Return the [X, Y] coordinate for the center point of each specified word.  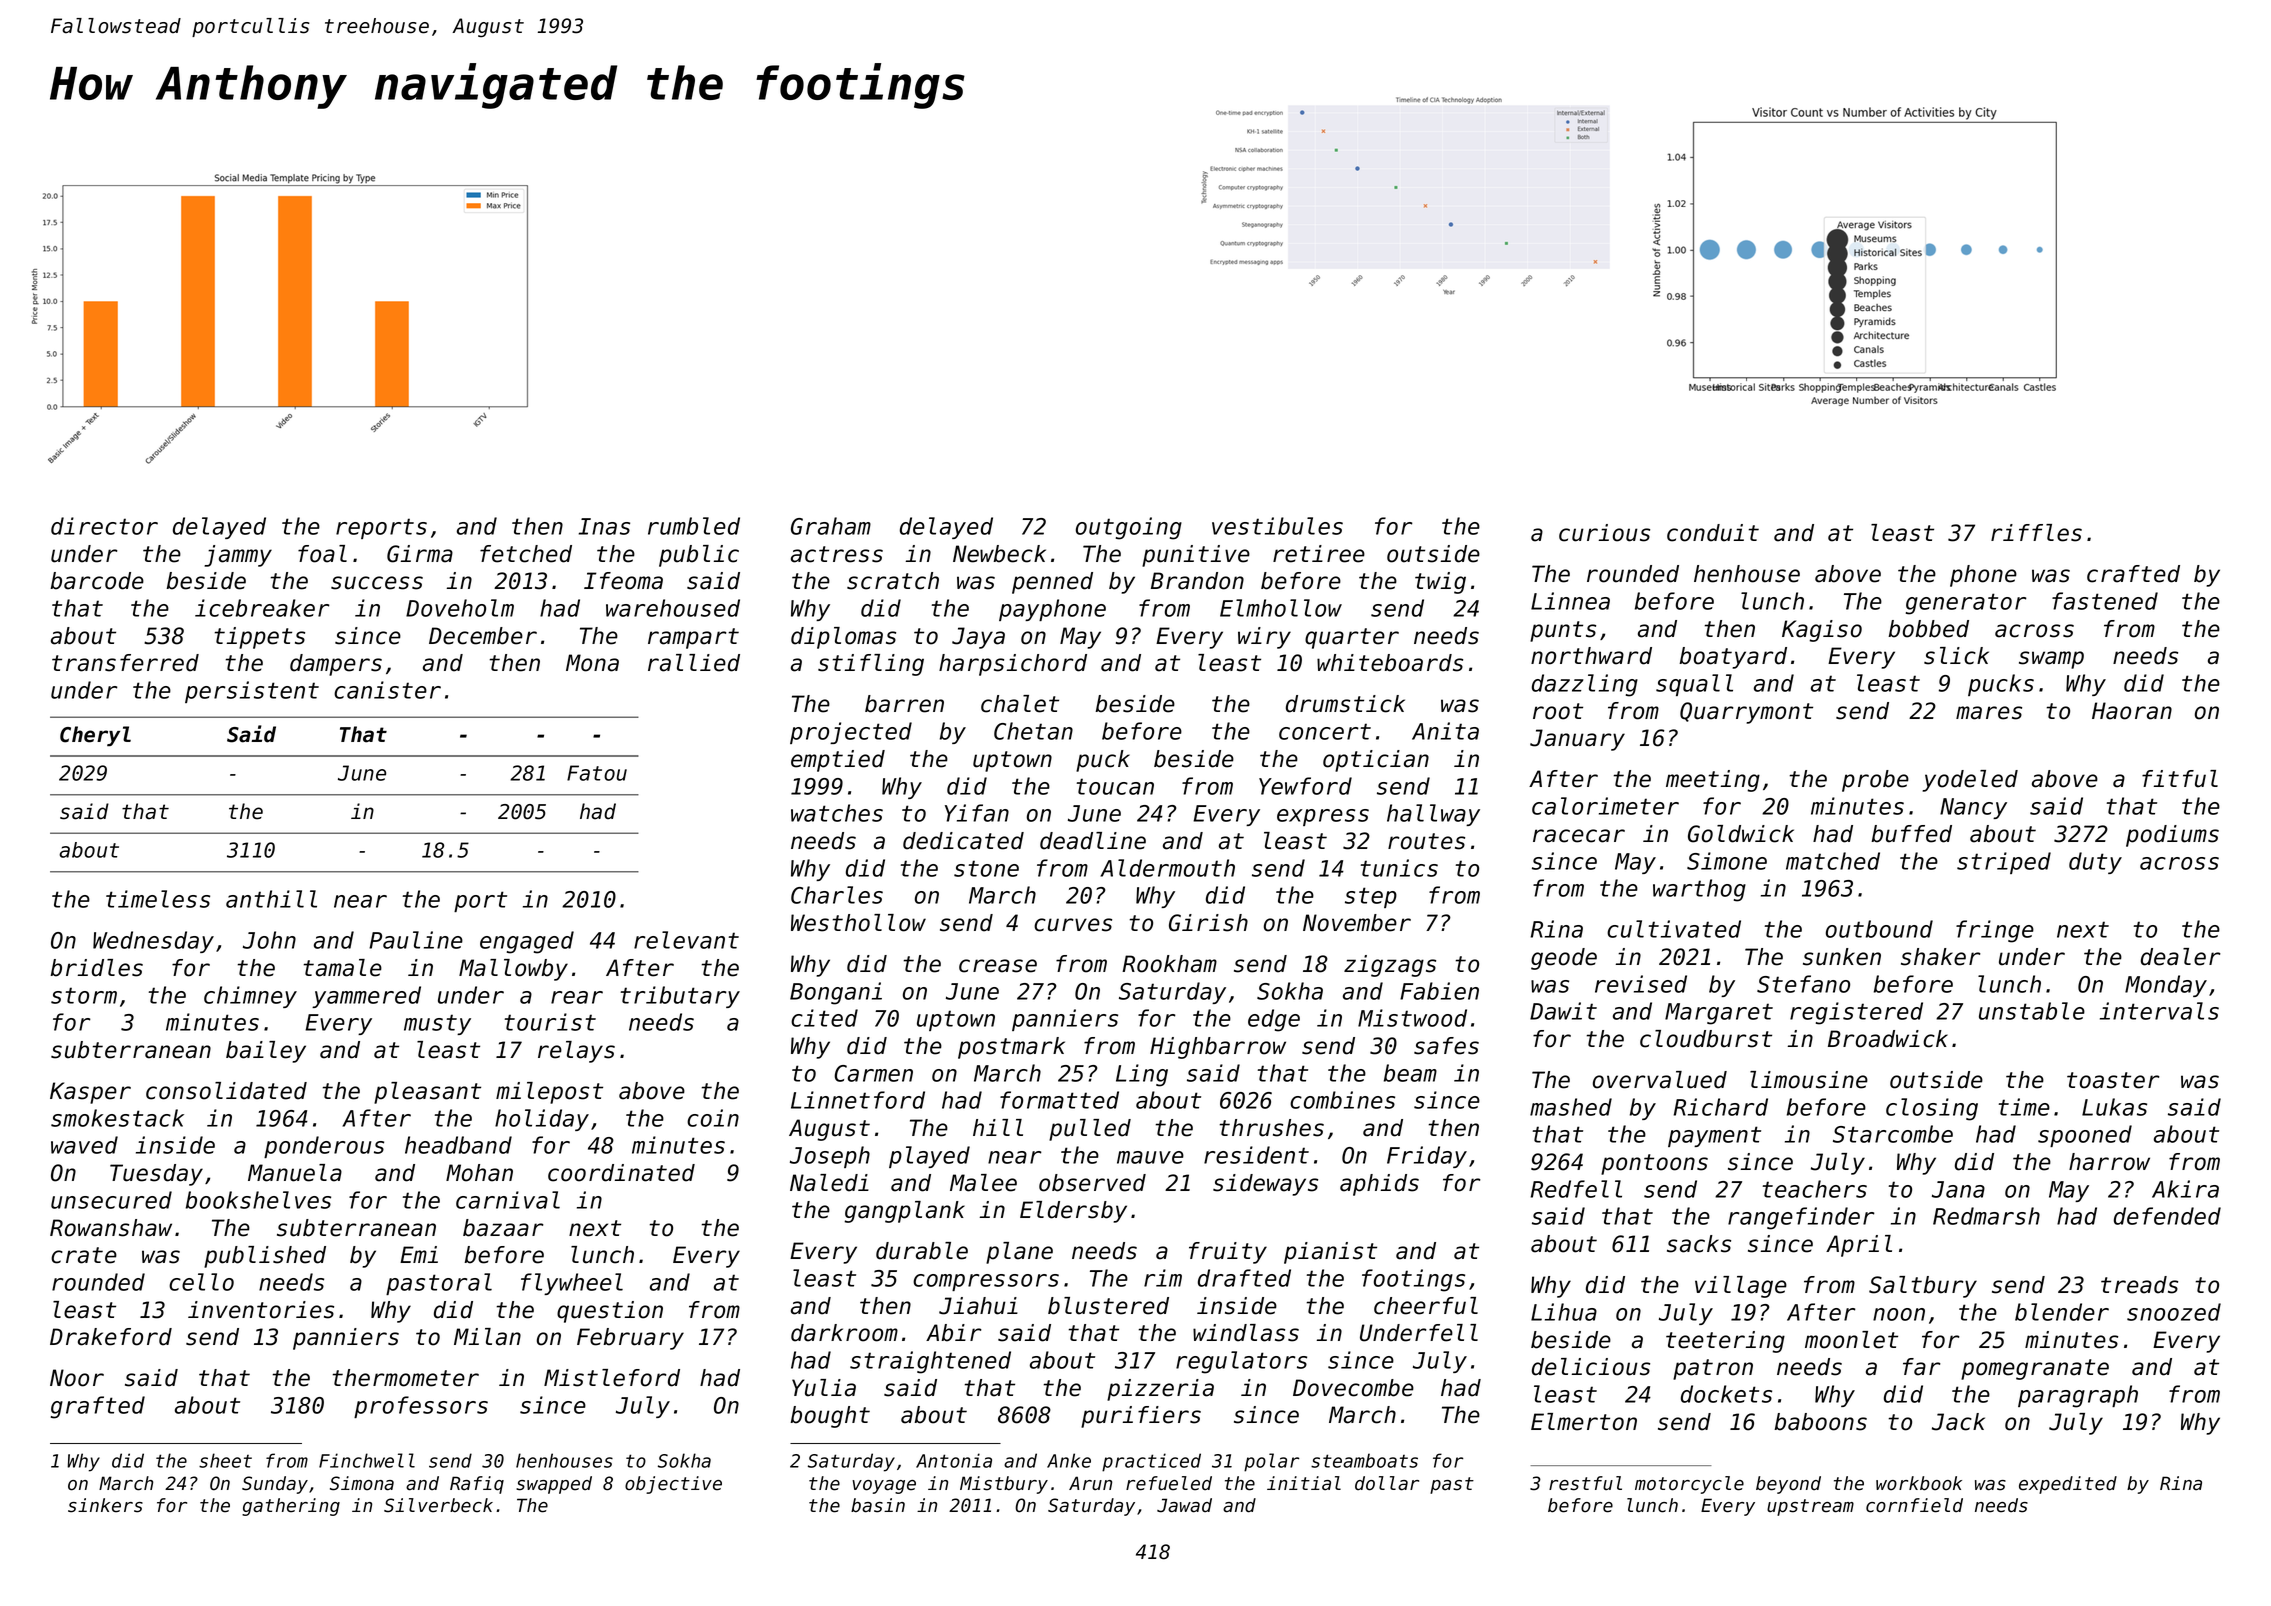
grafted [98, 1407]
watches [837, 813]
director [104, 526]
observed [1092, 1183]
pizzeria [1160, 1390]
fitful [2180, 779]
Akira [2185, 1189]
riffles [2036, 533]
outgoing [1129, 528]
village [1741, 1287]
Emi [419, 1254]
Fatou [597, 773]
